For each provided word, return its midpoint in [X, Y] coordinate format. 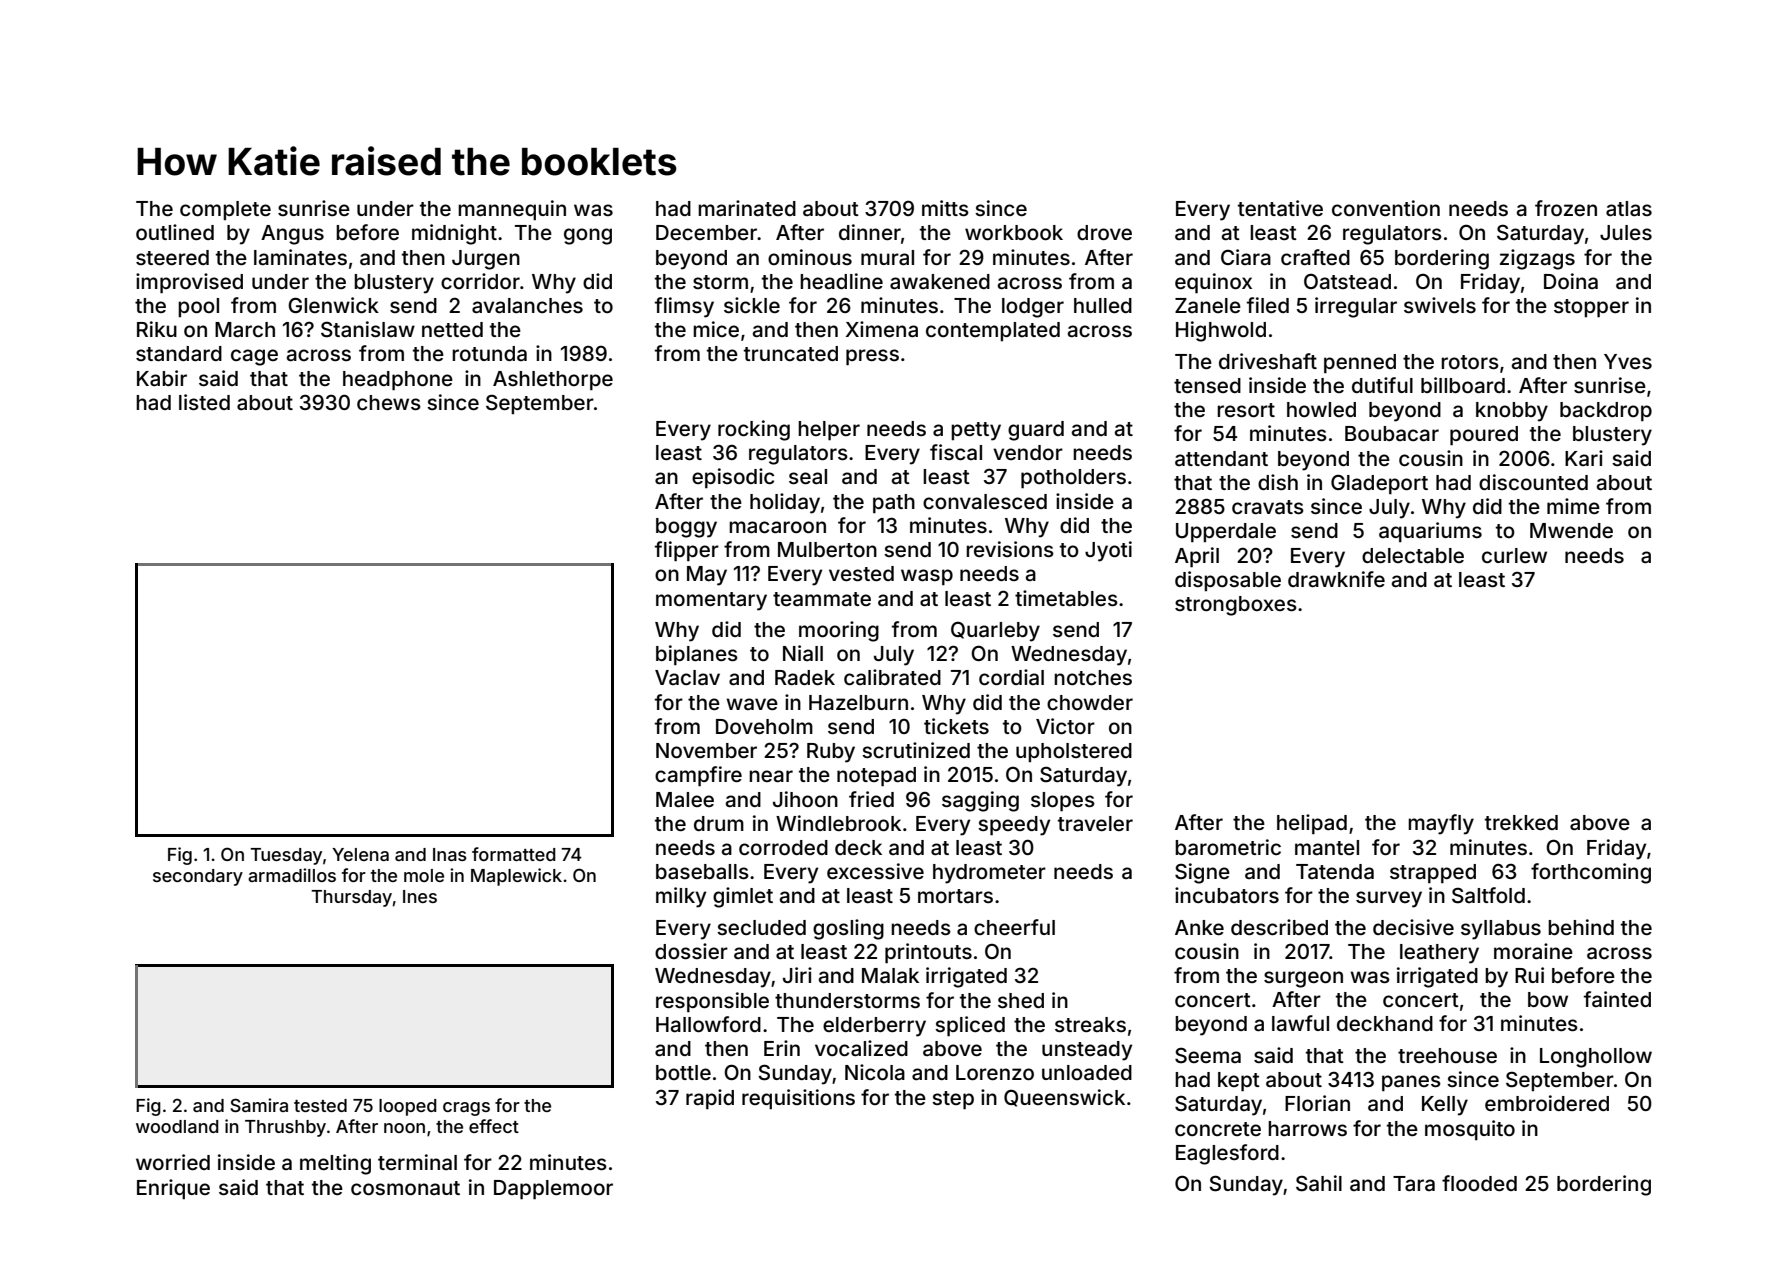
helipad [1312, 824]
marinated [747, 208]
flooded [1479, 1183]
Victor [1065, 726]
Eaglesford [1227, 1154]
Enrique [173, 1189]
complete [225, 210]
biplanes [697, 655]
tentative [1280, 208]
